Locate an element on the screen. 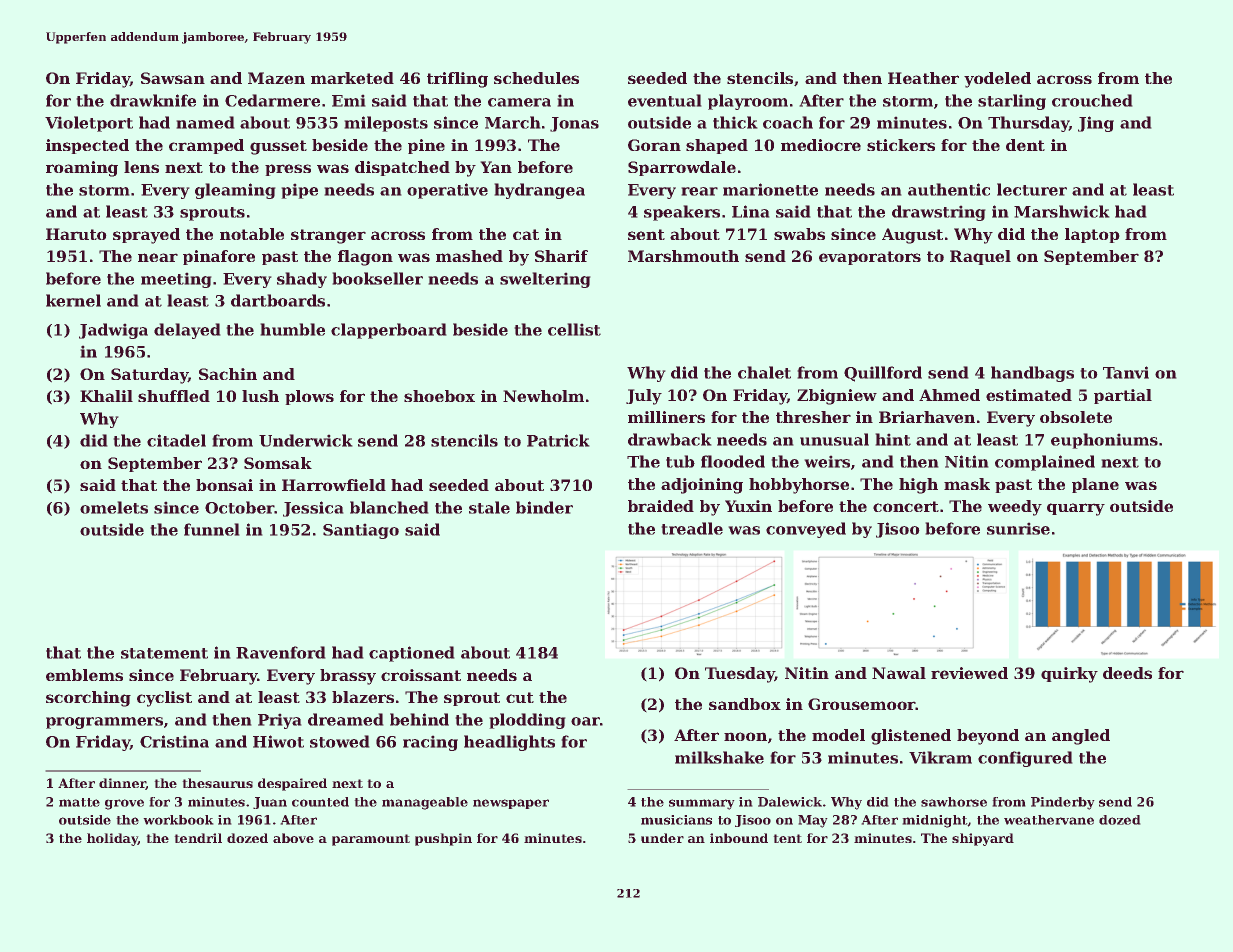  stale is located at coordinates (489, 507).
